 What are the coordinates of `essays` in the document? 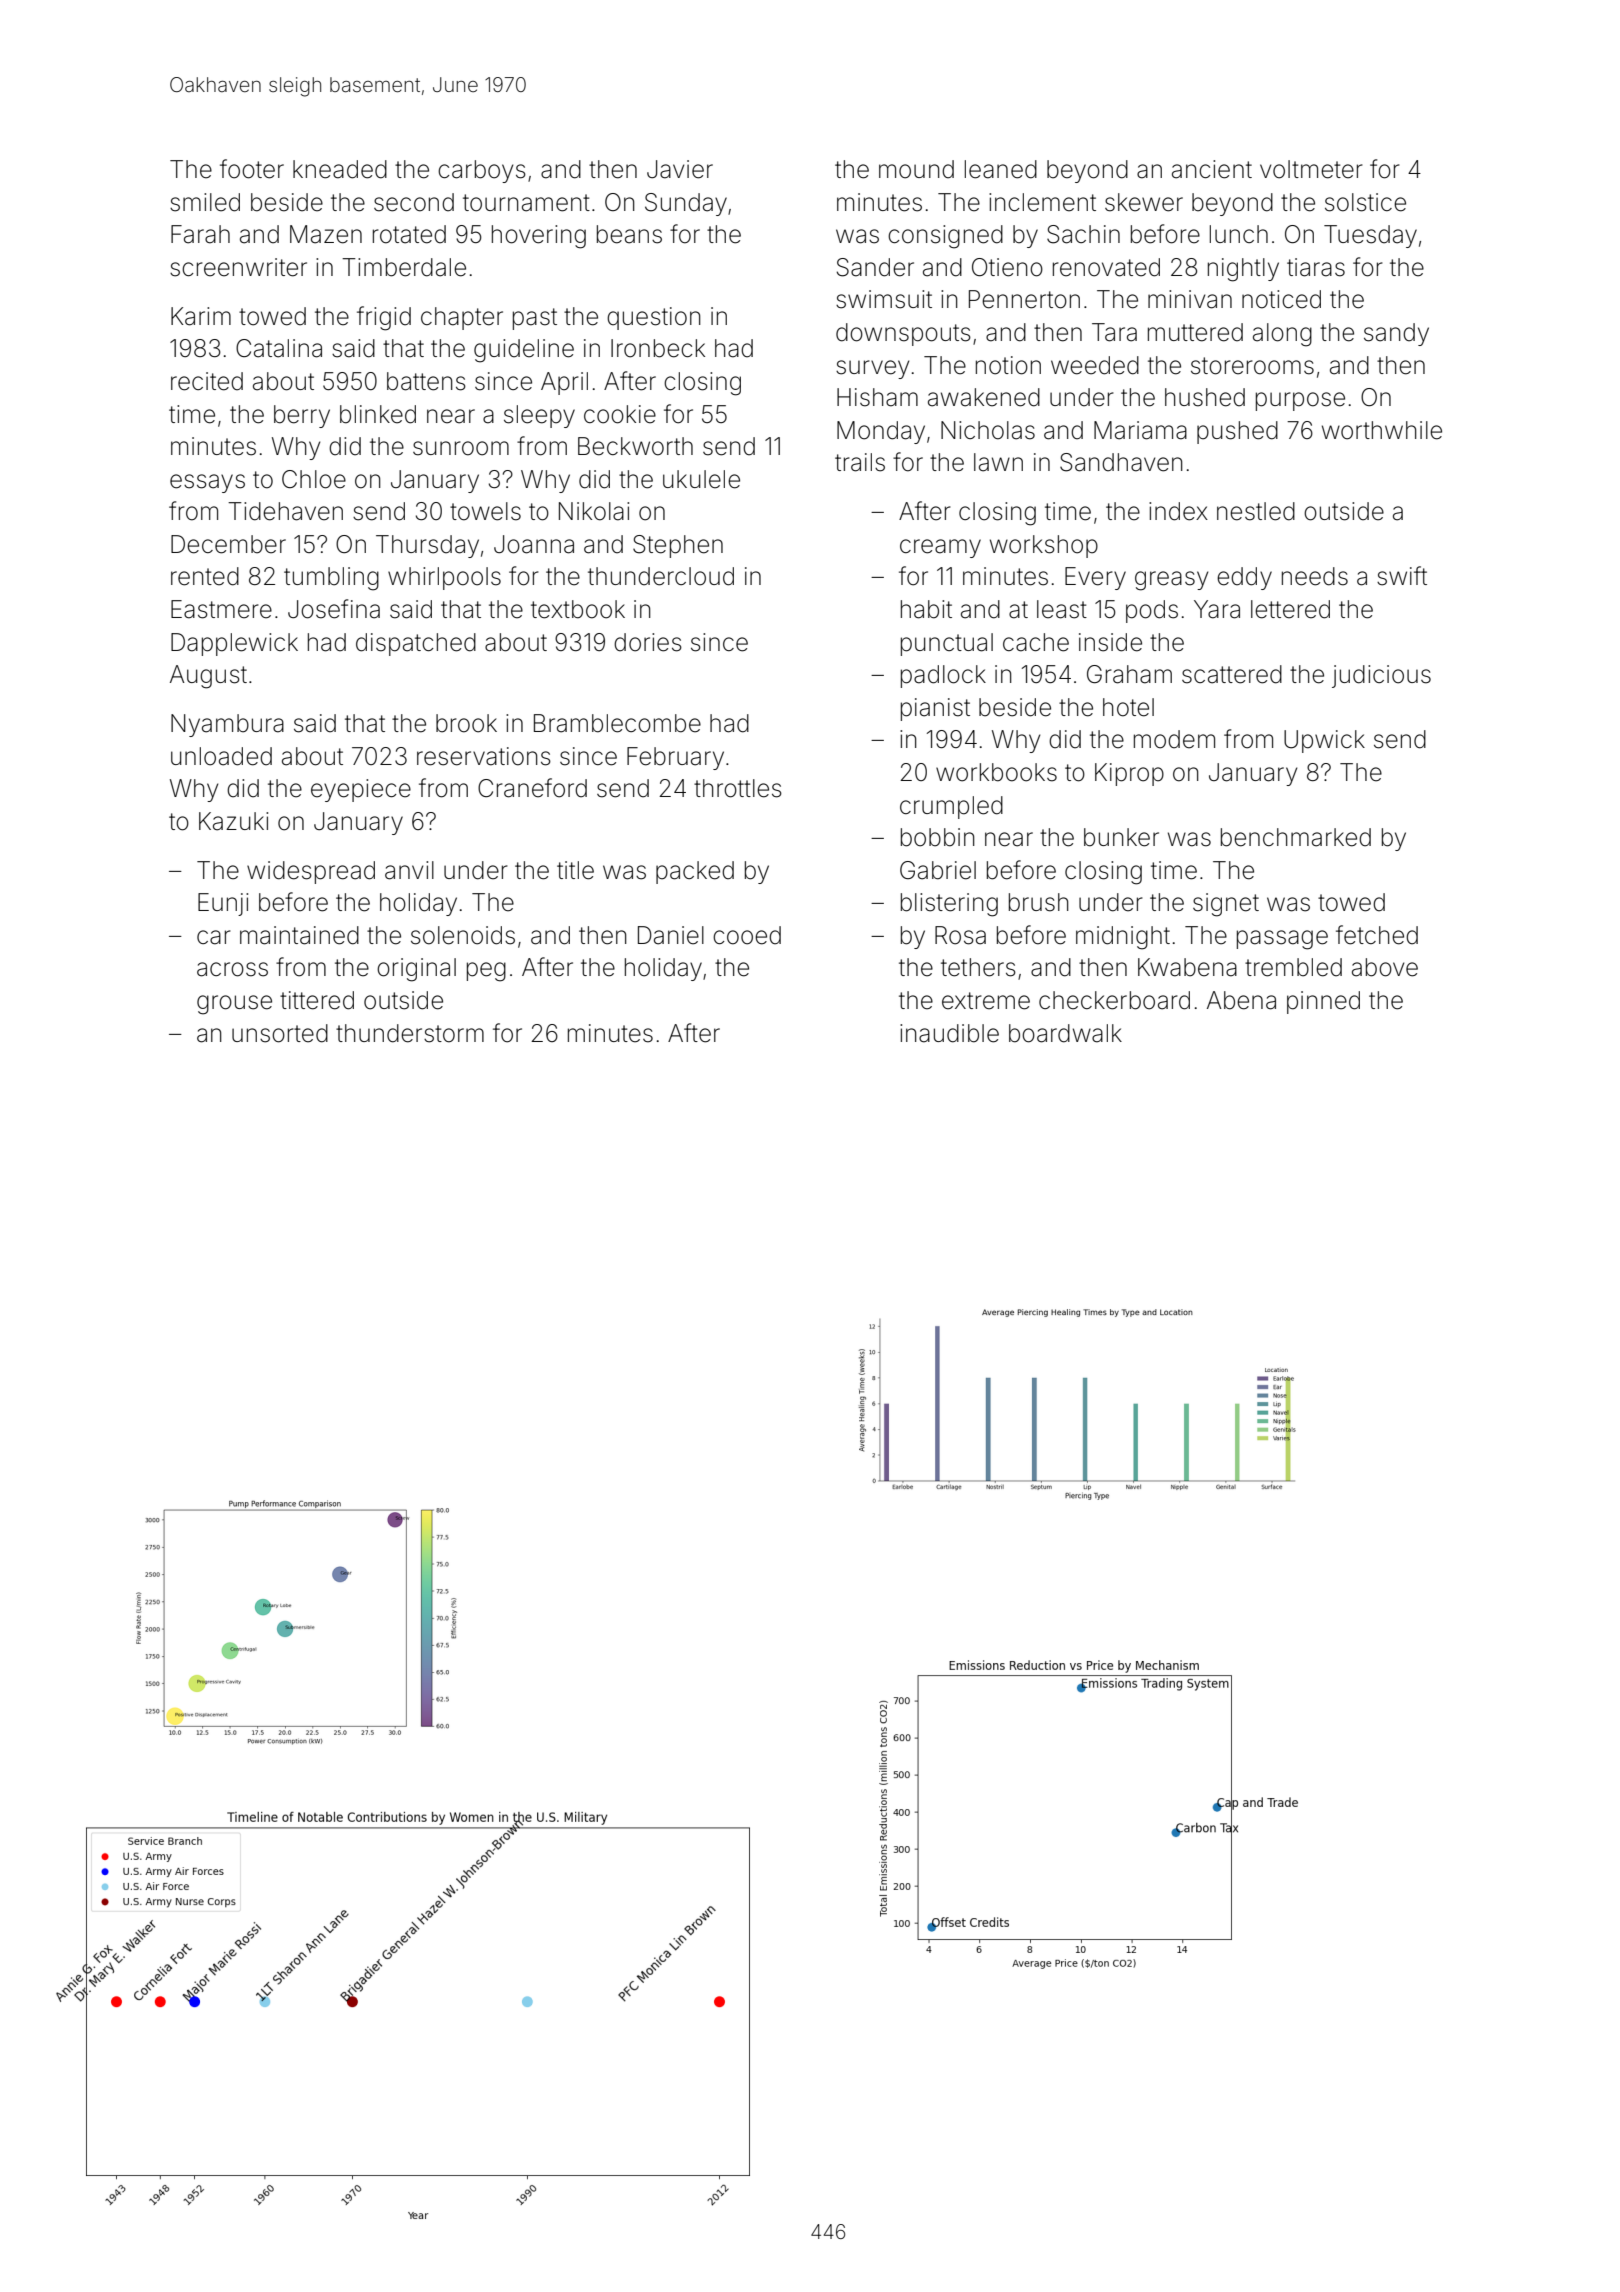 It's located at (207, 483).
